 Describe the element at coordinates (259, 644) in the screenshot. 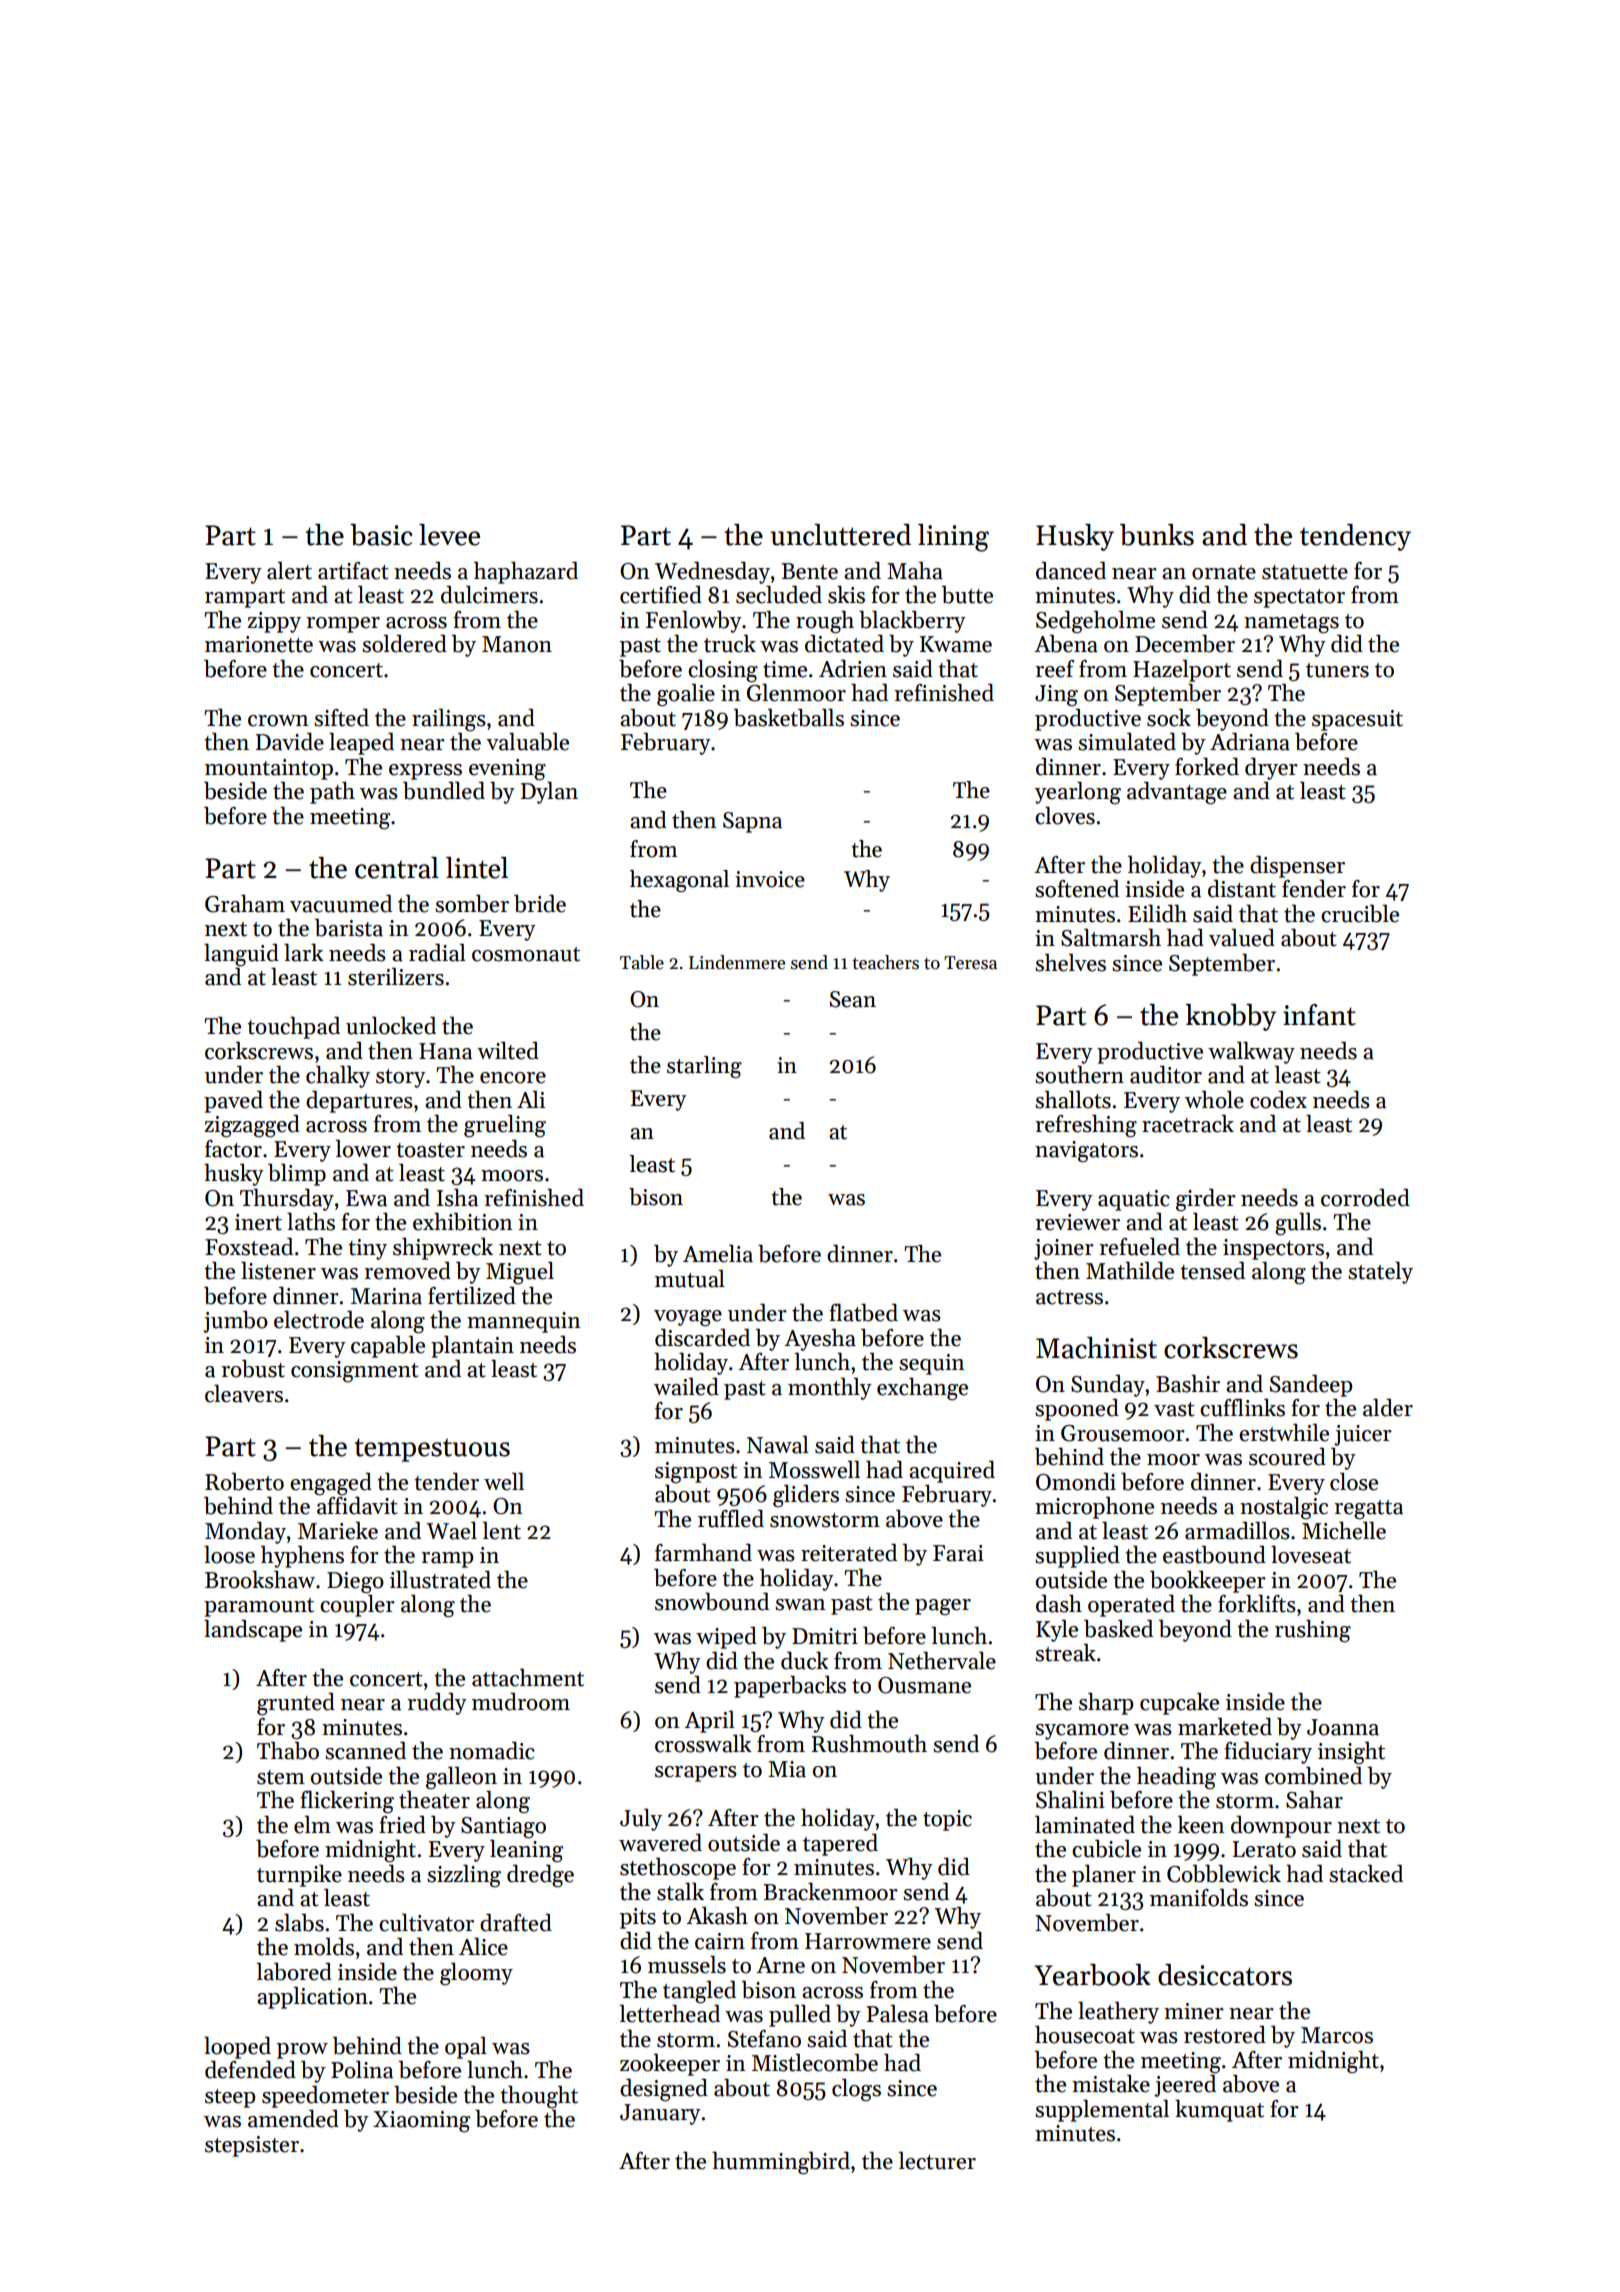

I see `marionette` at that location.
